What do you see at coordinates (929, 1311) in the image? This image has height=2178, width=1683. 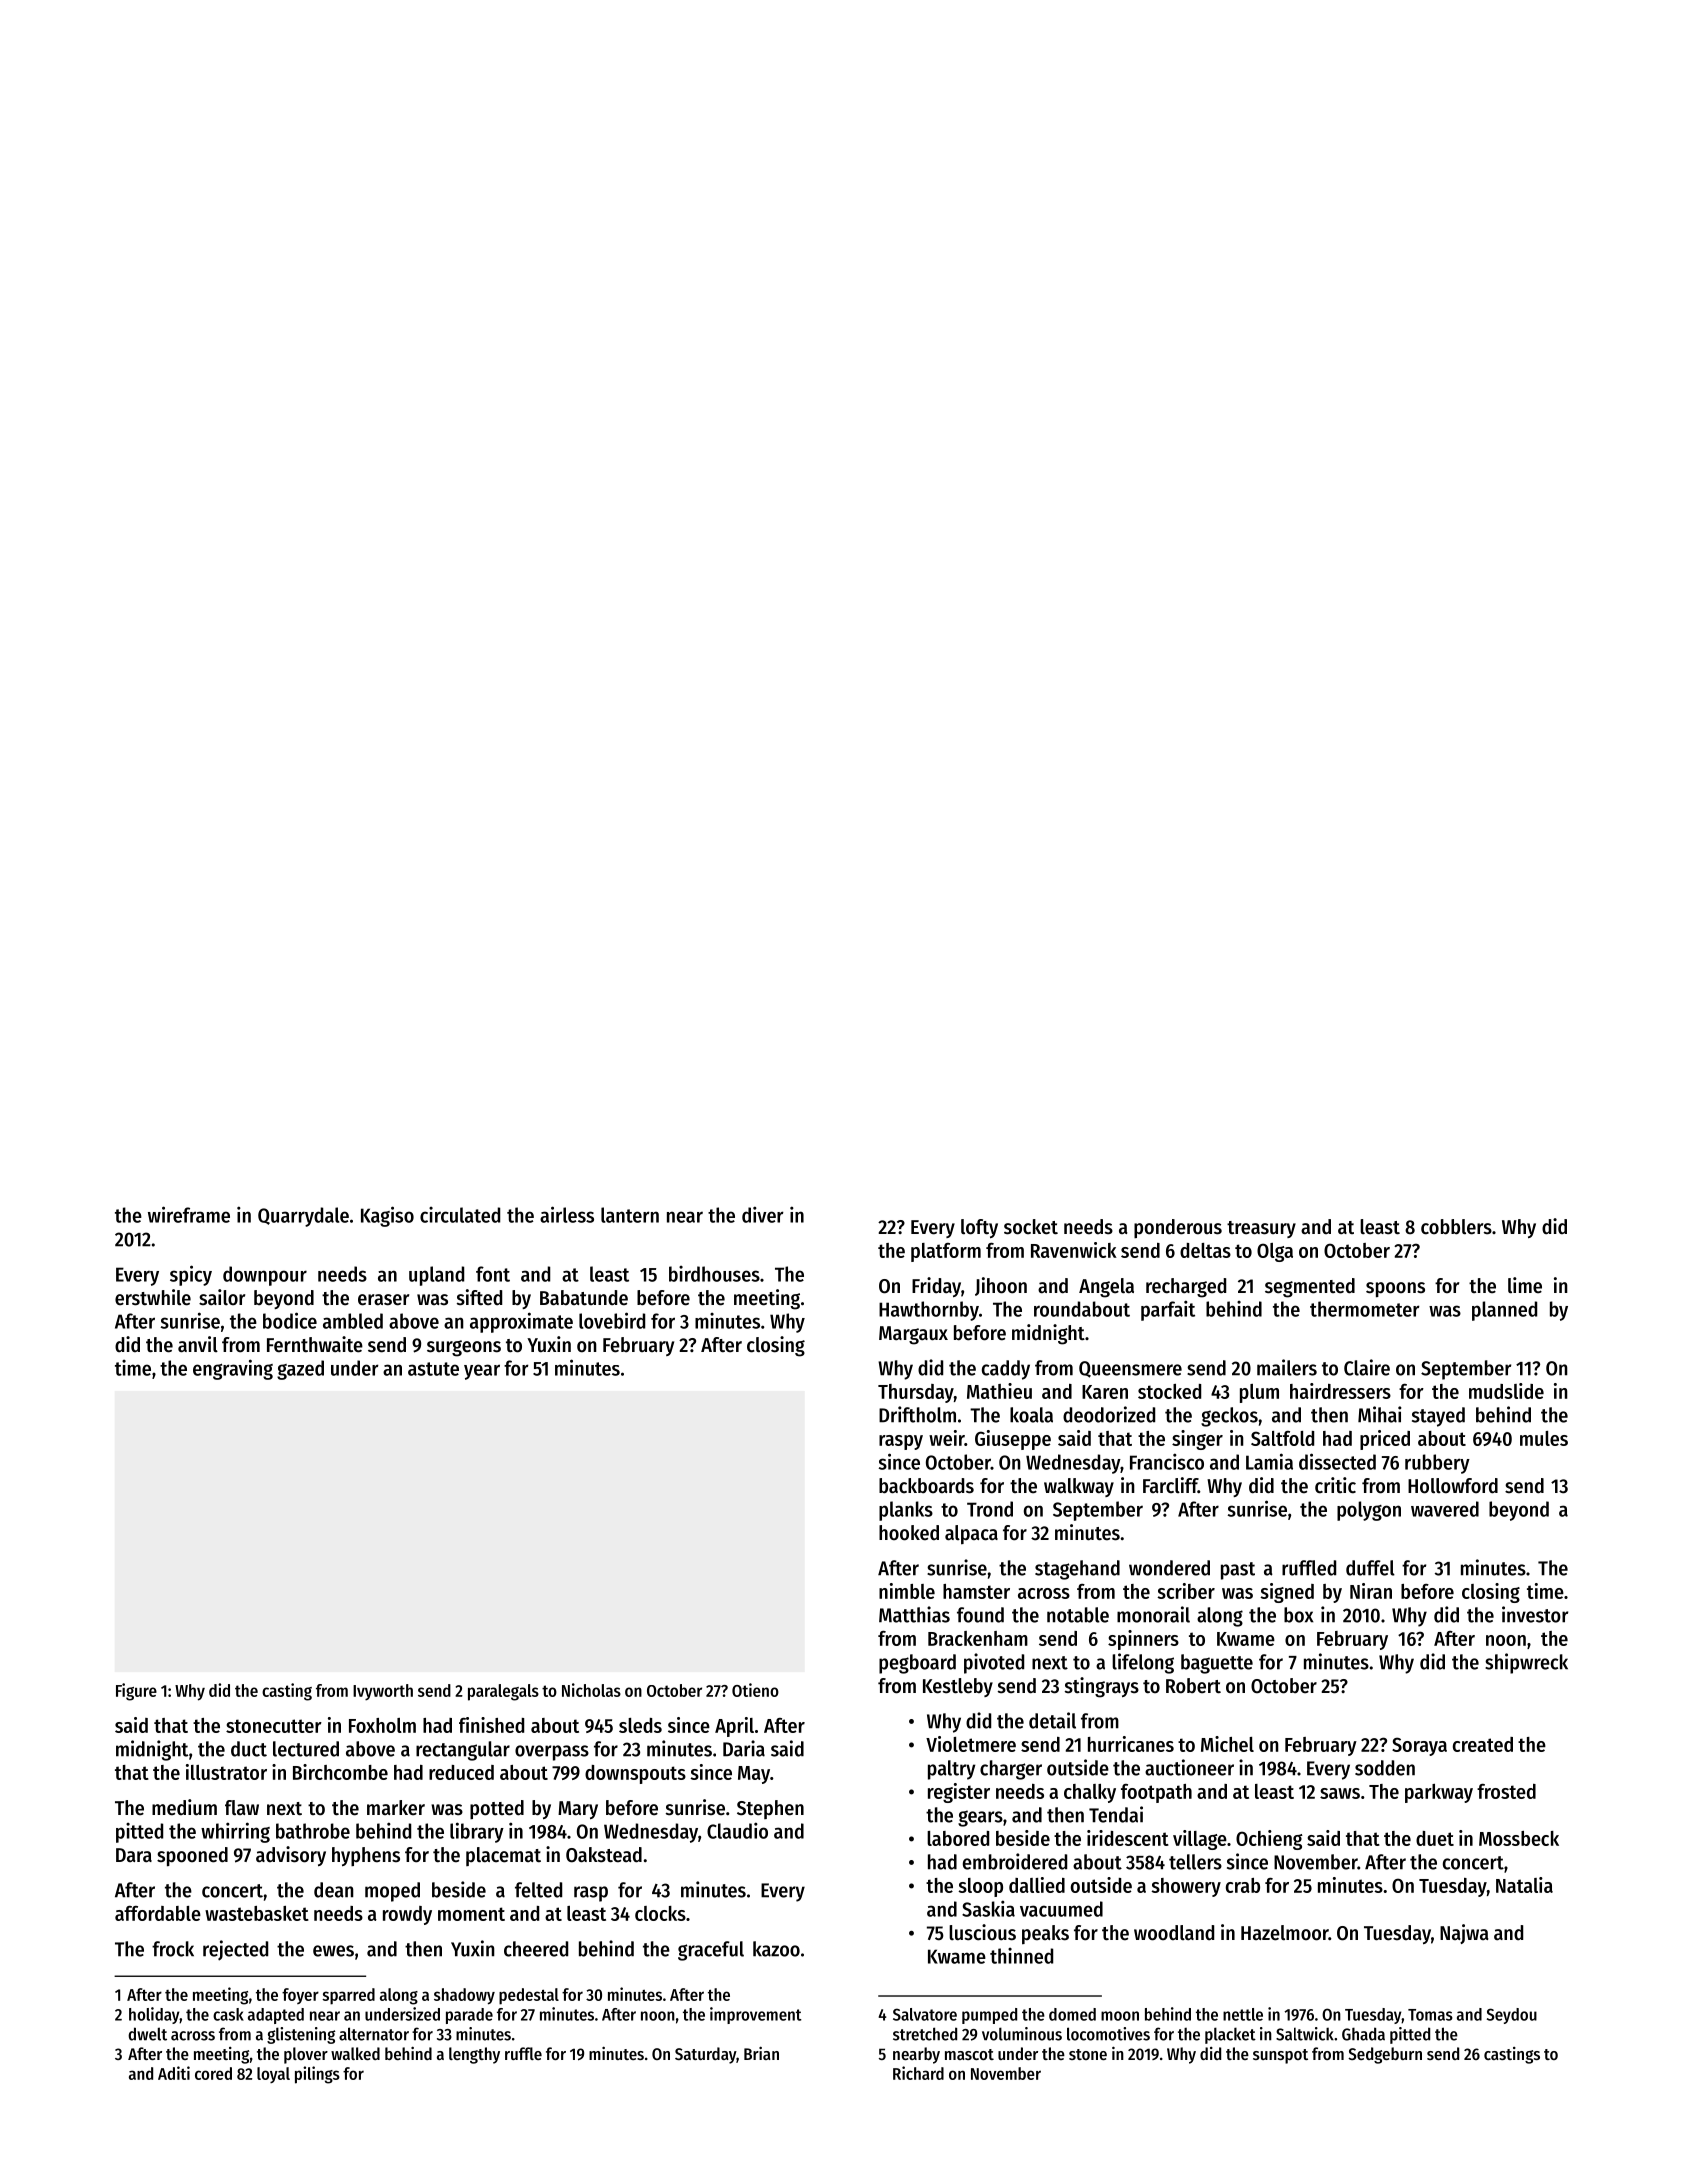 I see `Hawthornby` at bounding box center [929, 1311].
